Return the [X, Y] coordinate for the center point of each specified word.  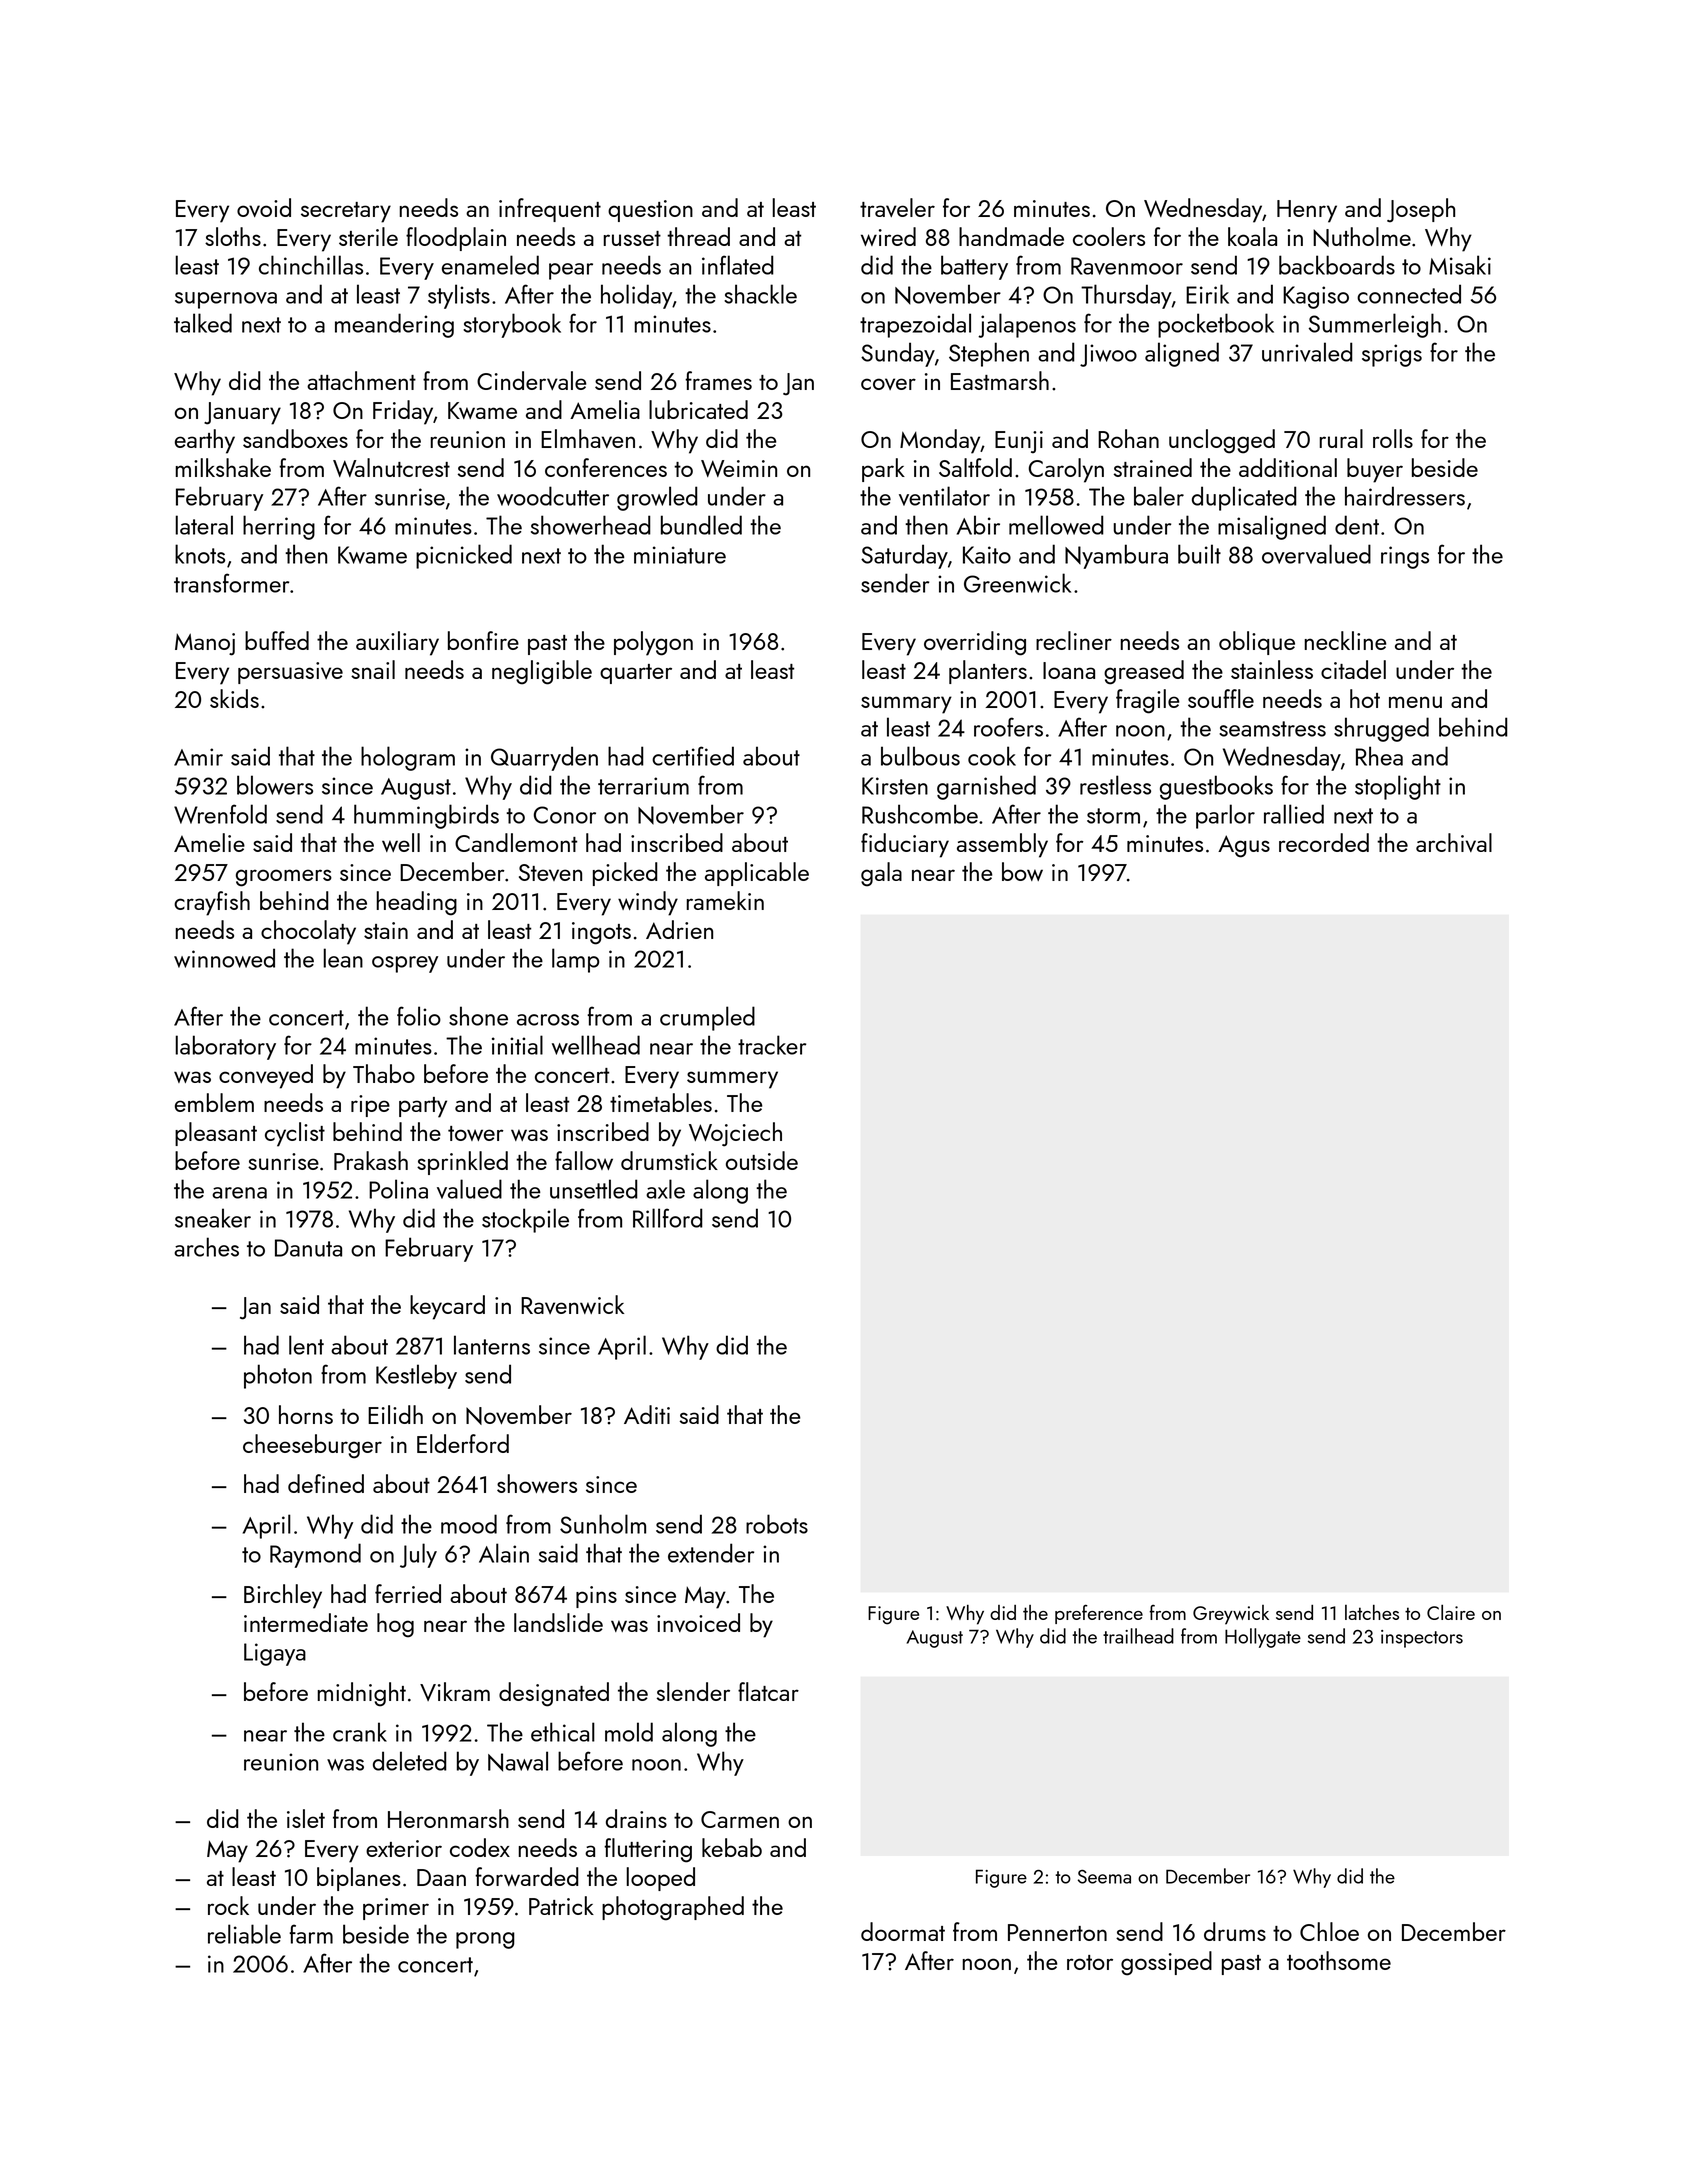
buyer [1375, 470]
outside [762, 1160]
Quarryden [544, 758]
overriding [975, 643]
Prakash [371, 1160]
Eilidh [395, 1414]
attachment [361, 380]
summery [732, 1080]
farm [311, 1934]
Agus [1244, 846]
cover [888, 384]
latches [1372, 1612]
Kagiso [1316, 297]
